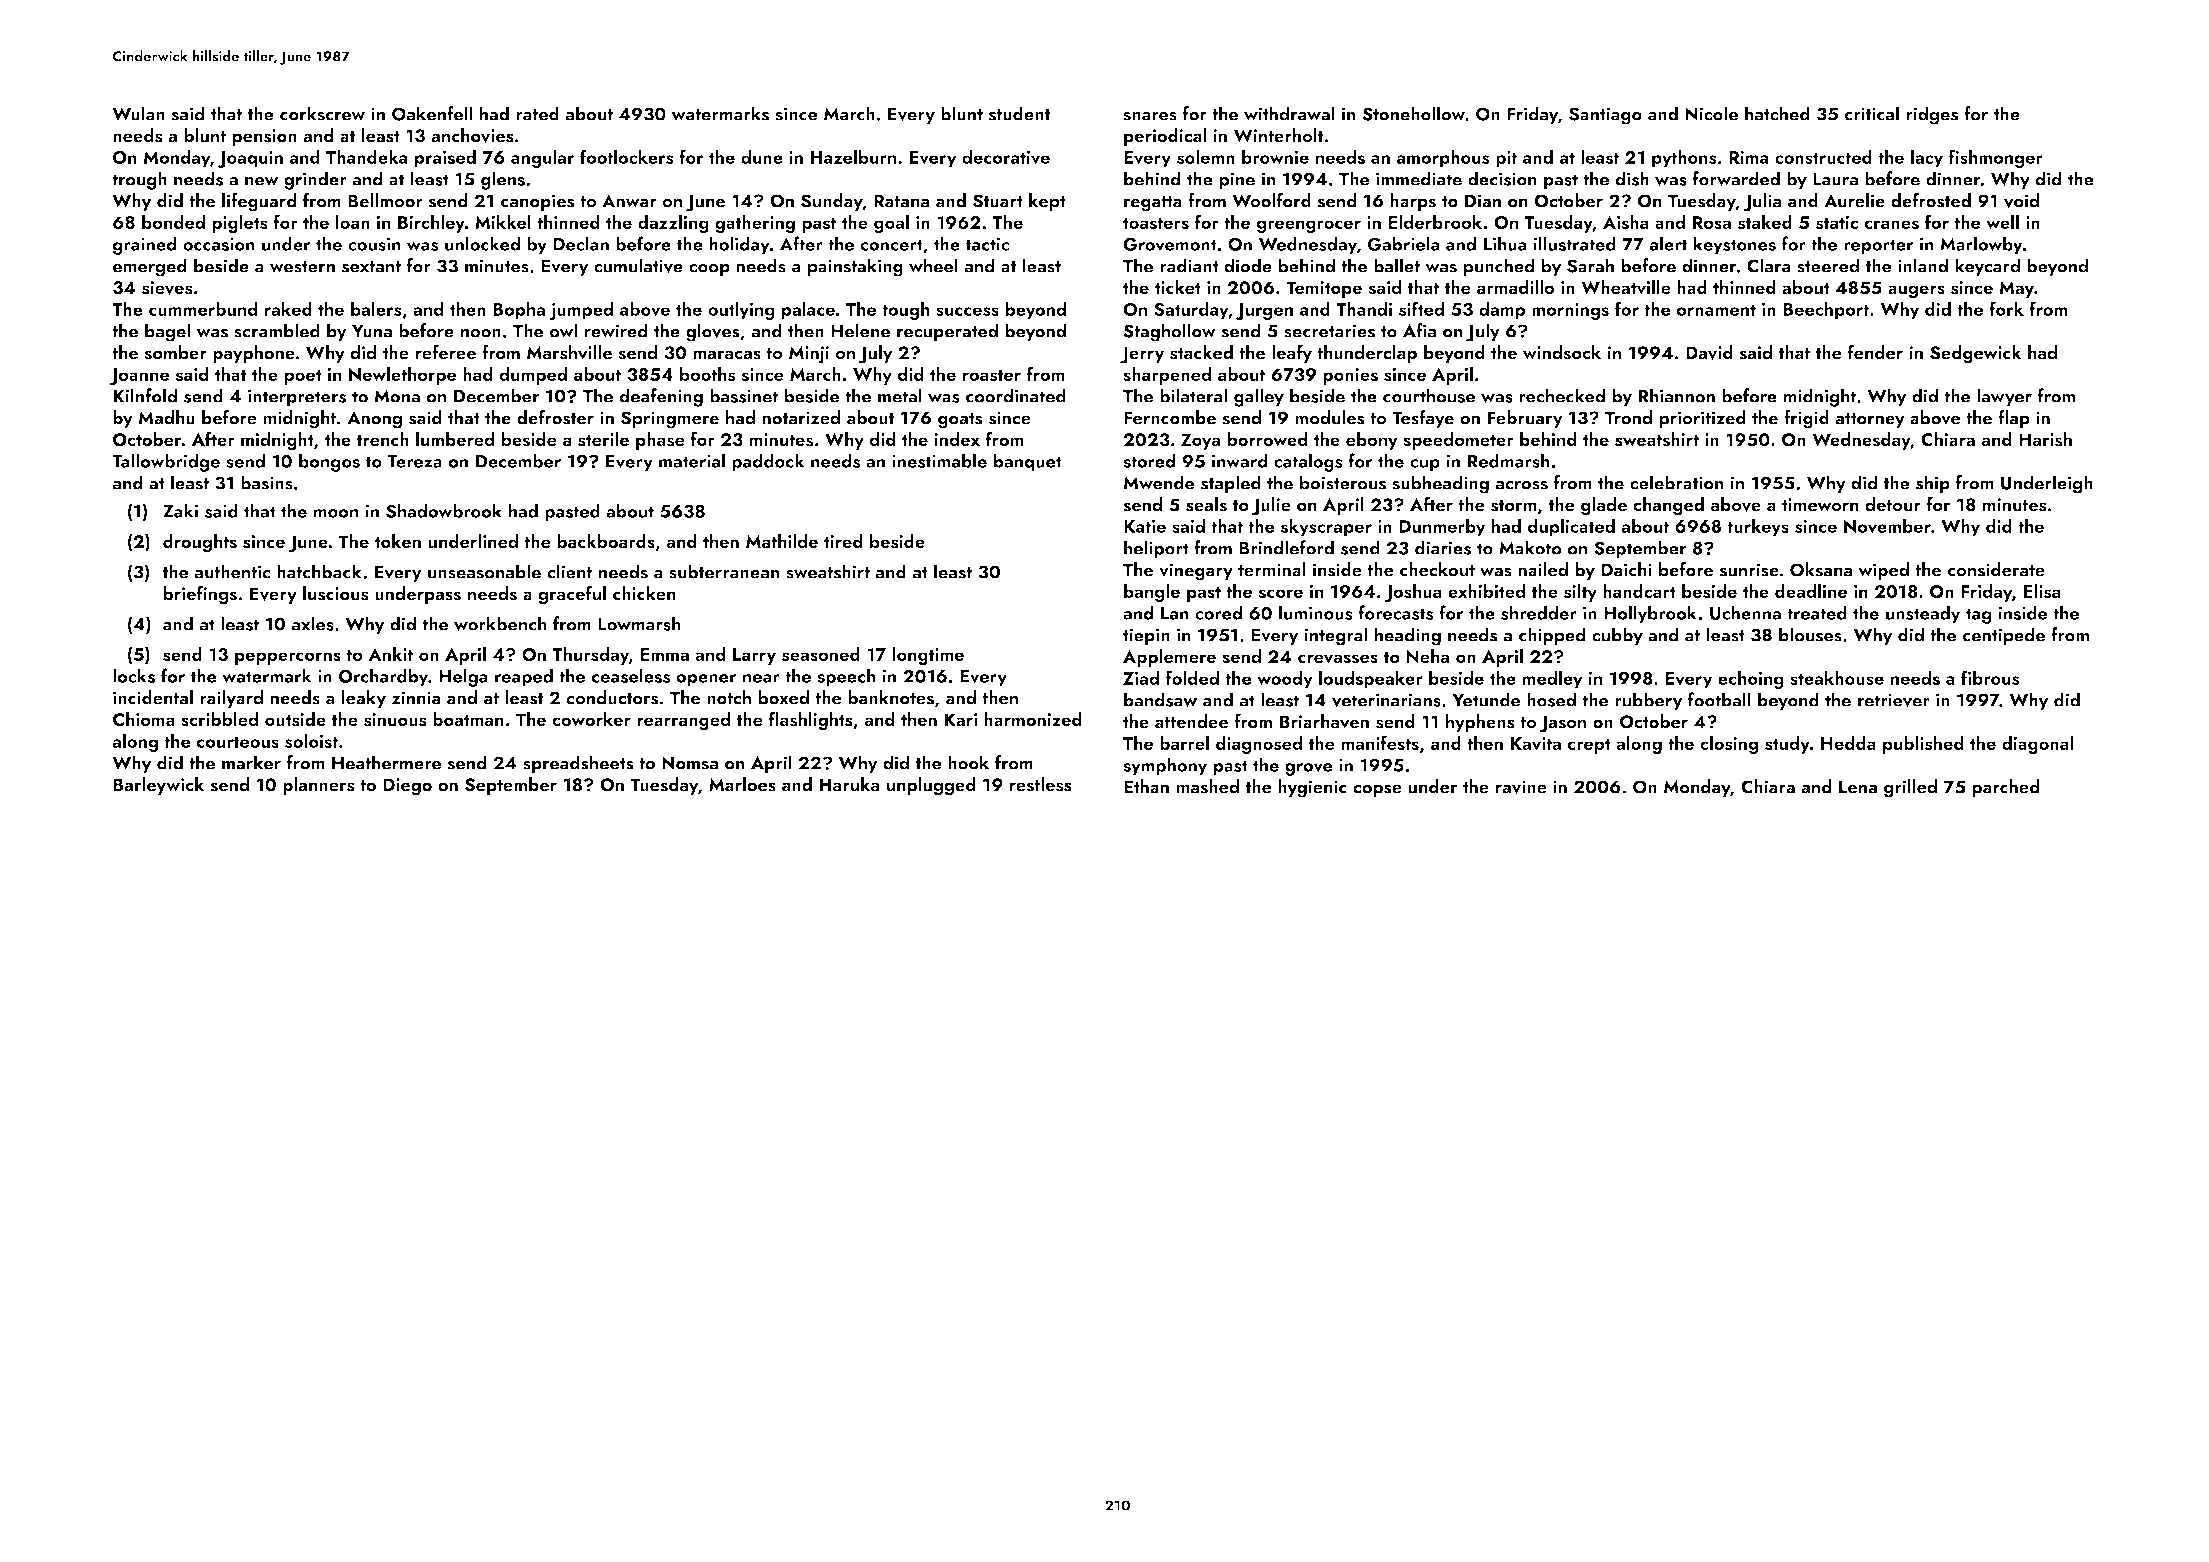  Describe the element at coordinates (1152, 593) in the document. I see `bangle` at that location.
